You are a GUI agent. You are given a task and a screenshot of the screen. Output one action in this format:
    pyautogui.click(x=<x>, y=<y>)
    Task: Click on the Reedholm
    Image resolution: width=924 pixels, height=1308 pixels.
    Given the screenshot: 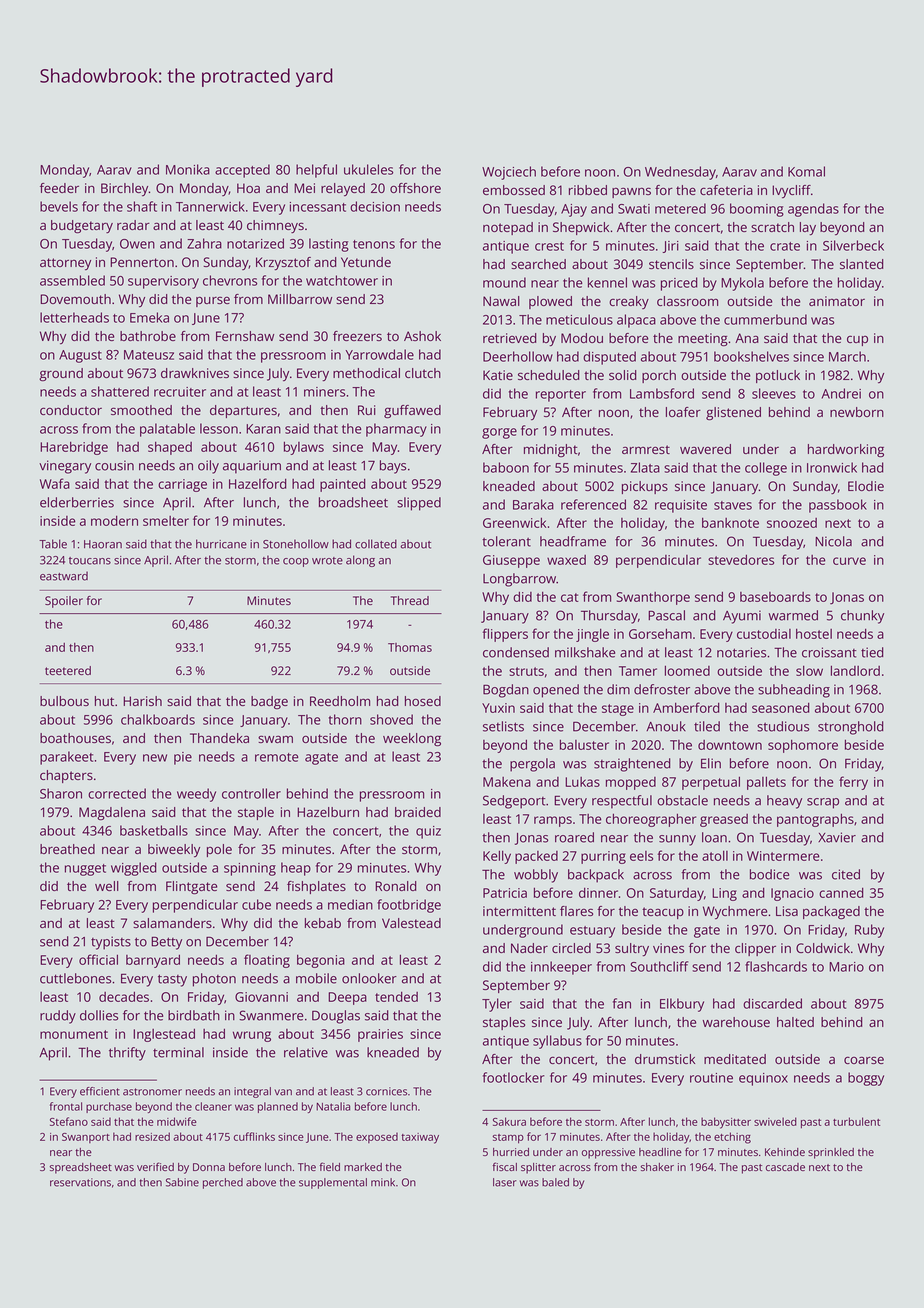 What is the action you would take?
    pyautogui.click(x=340, y=701)
